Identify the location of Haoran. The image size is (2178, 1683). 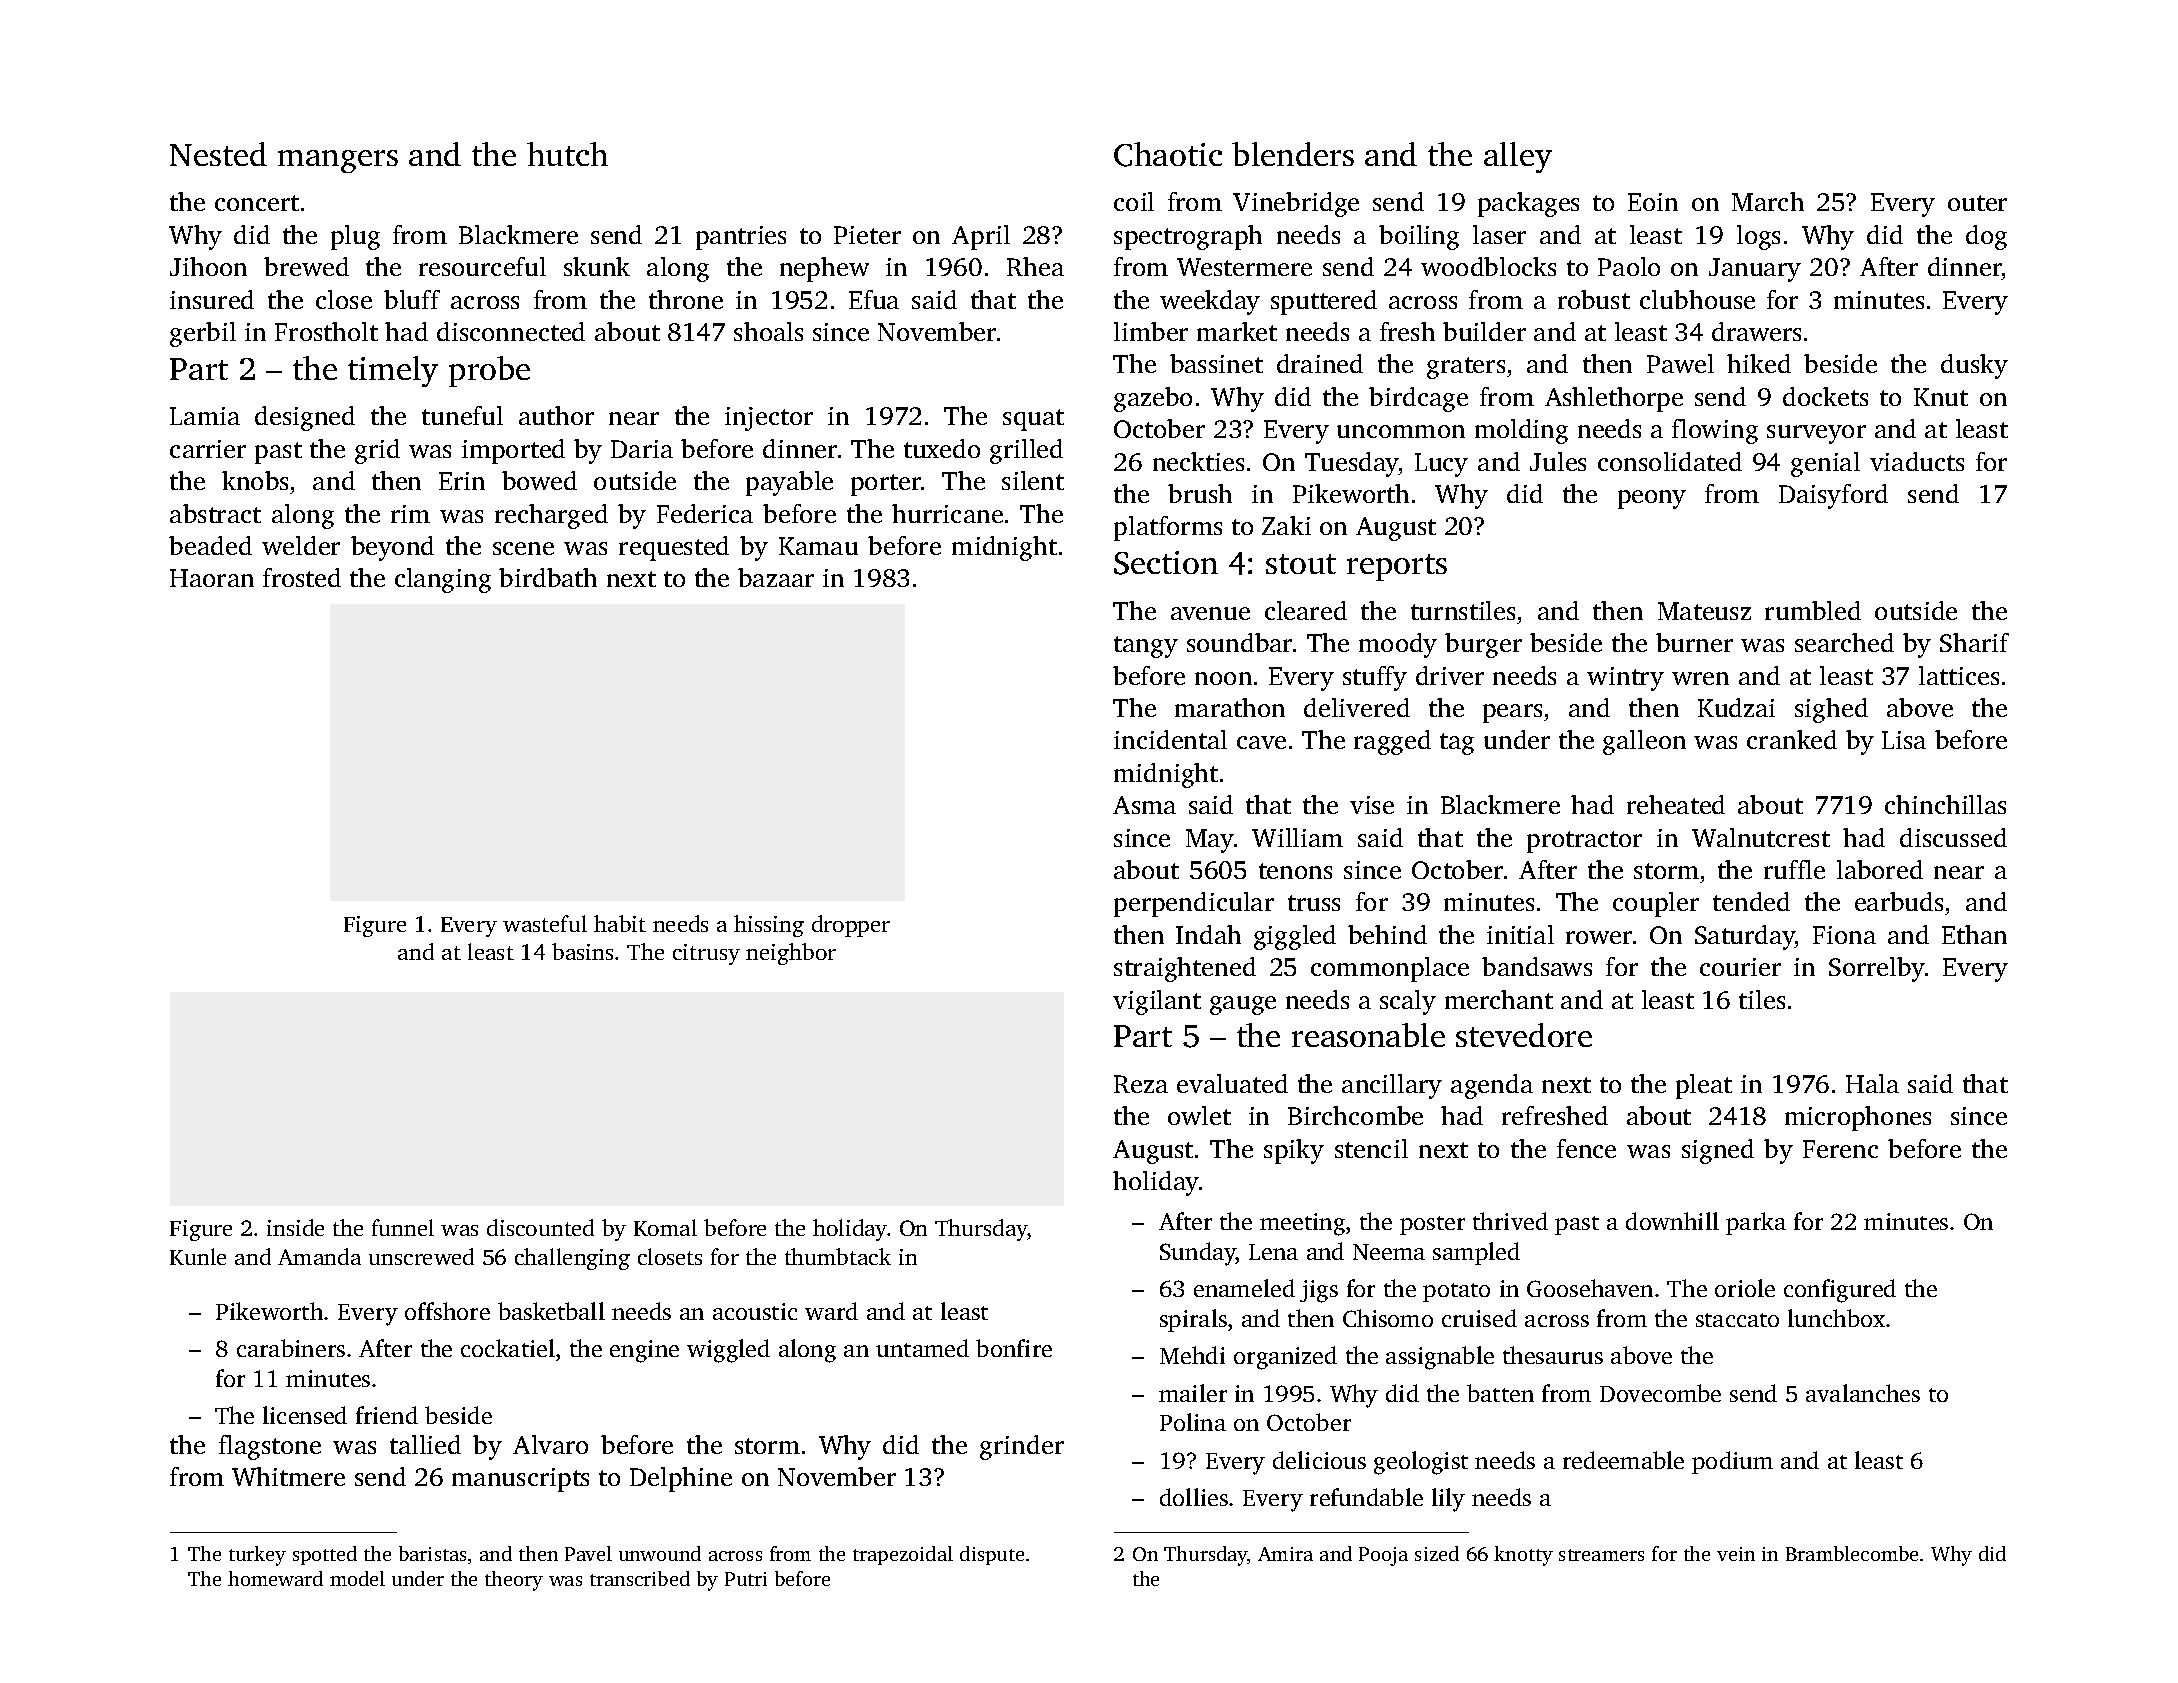
(212, 578).
